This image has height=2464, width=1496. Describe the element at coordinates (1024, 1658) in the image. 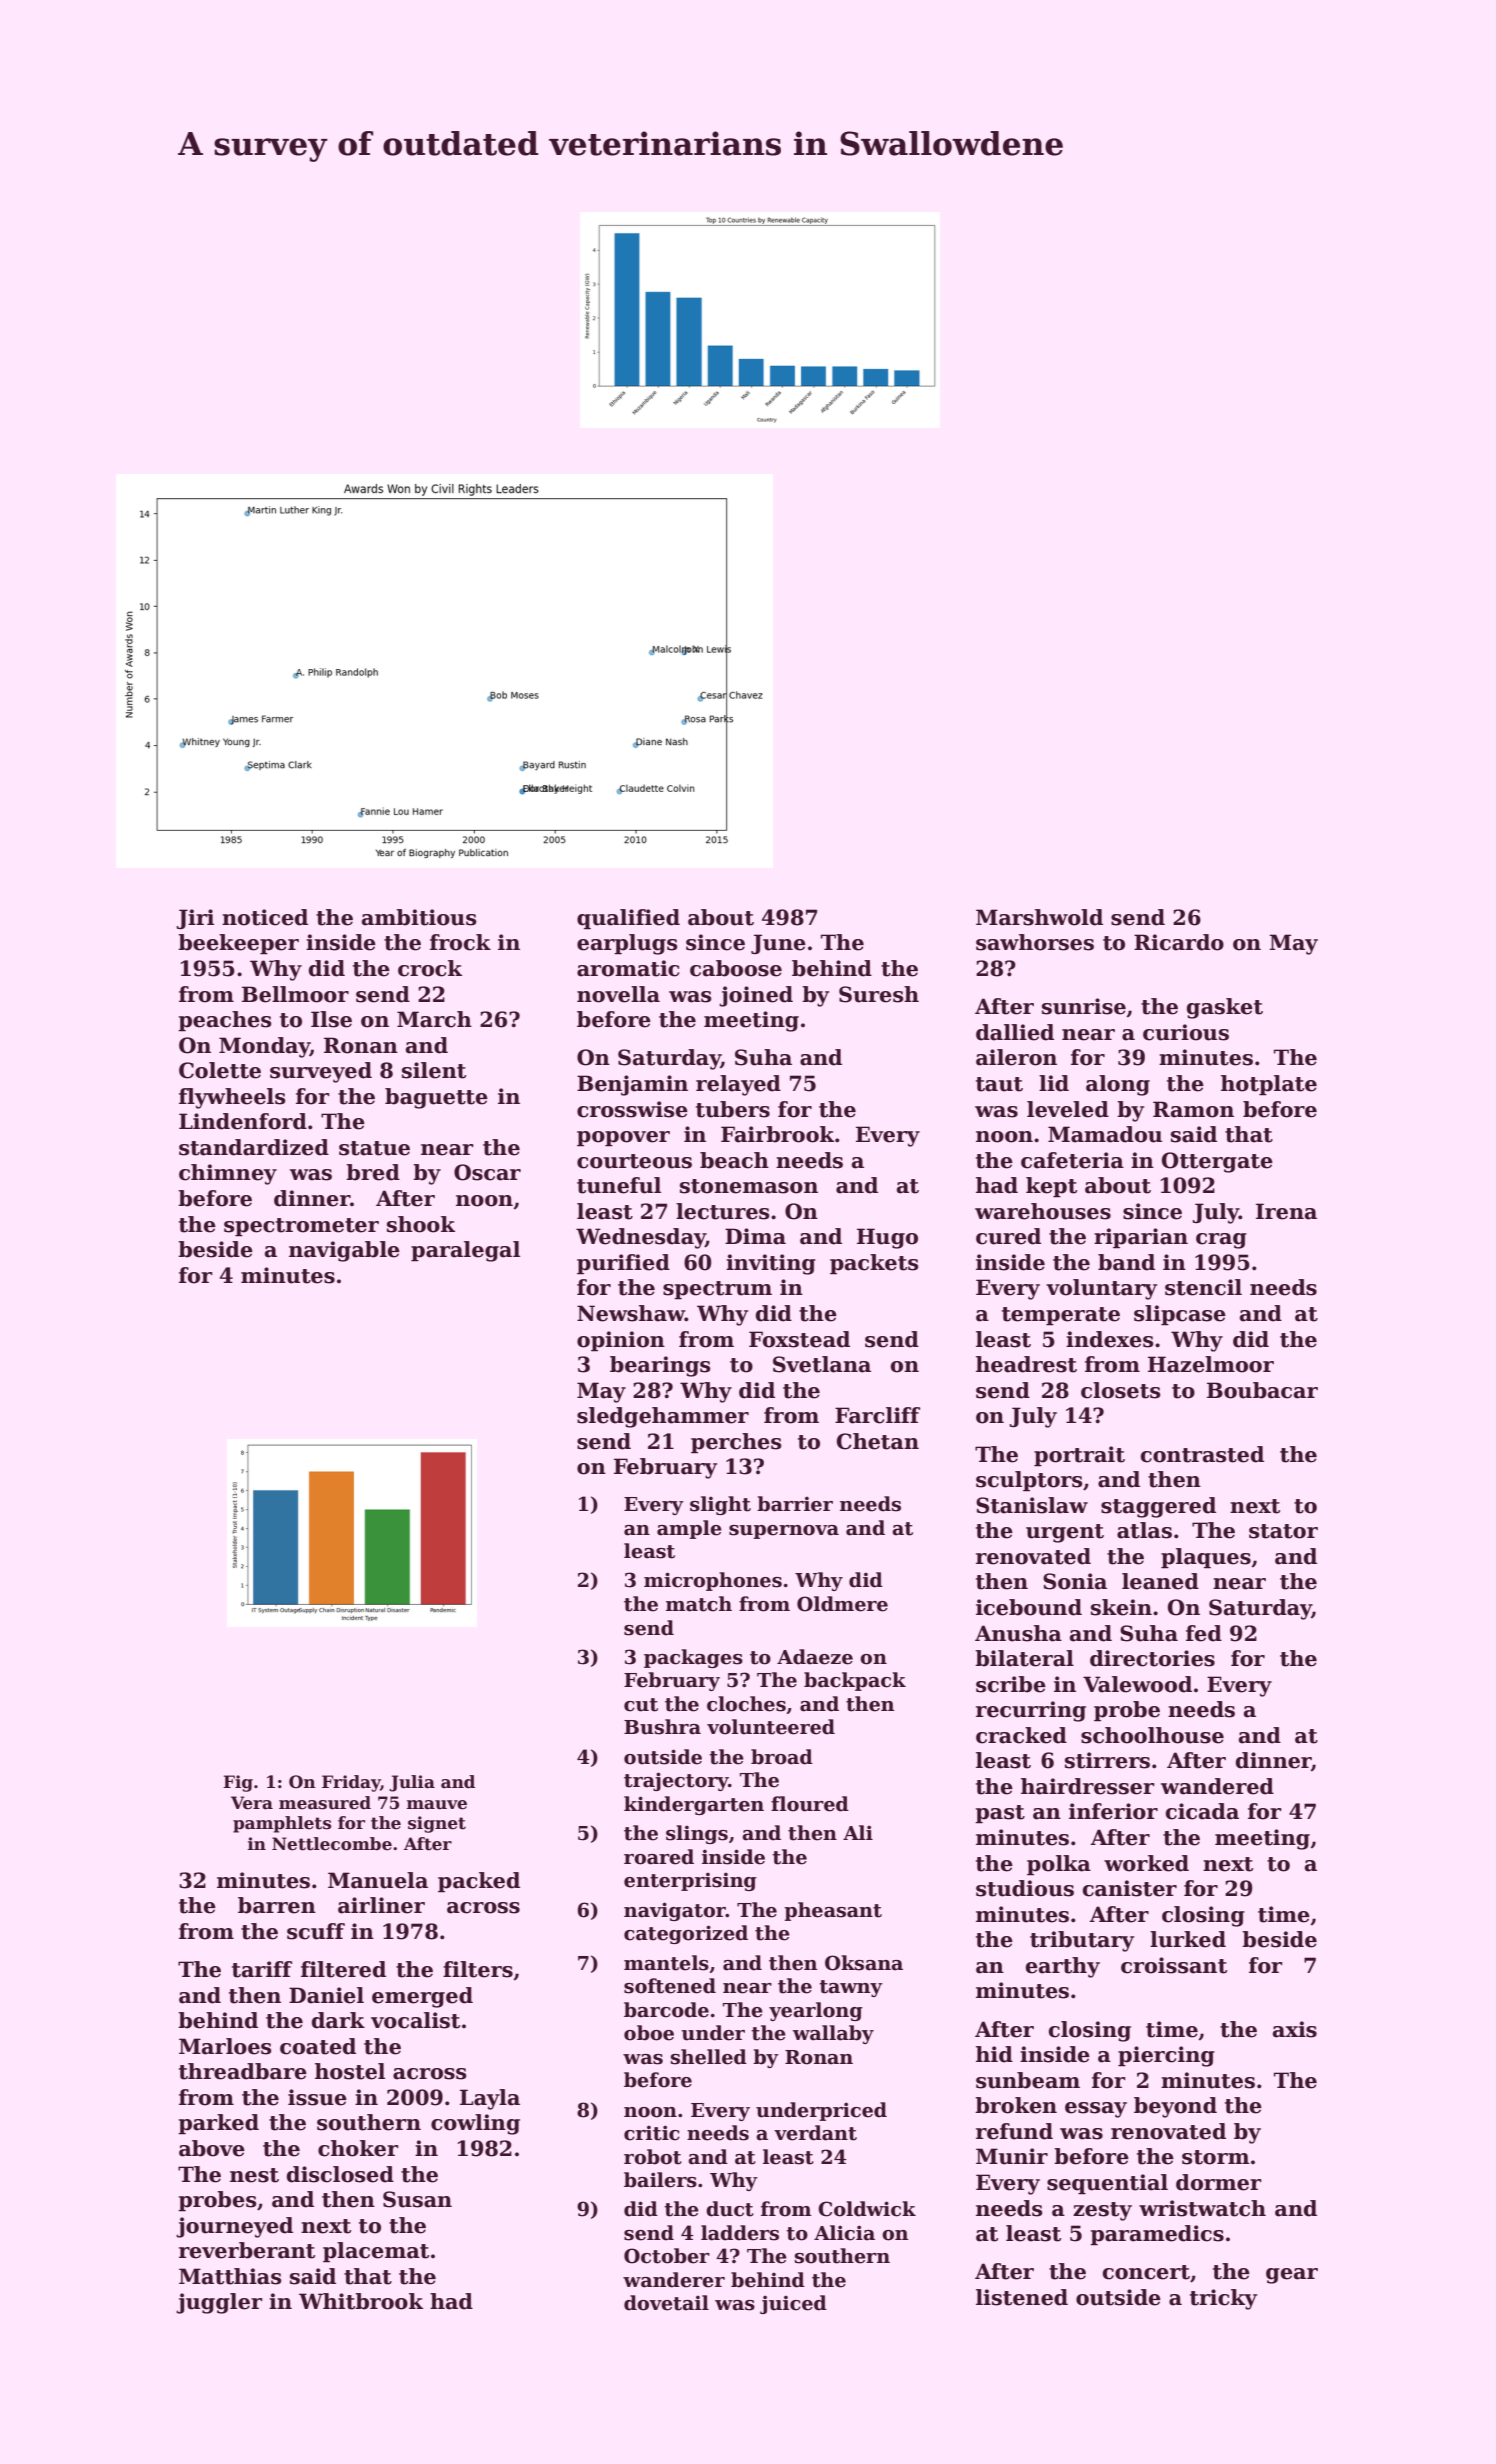

I see `bilateral` at that location.
